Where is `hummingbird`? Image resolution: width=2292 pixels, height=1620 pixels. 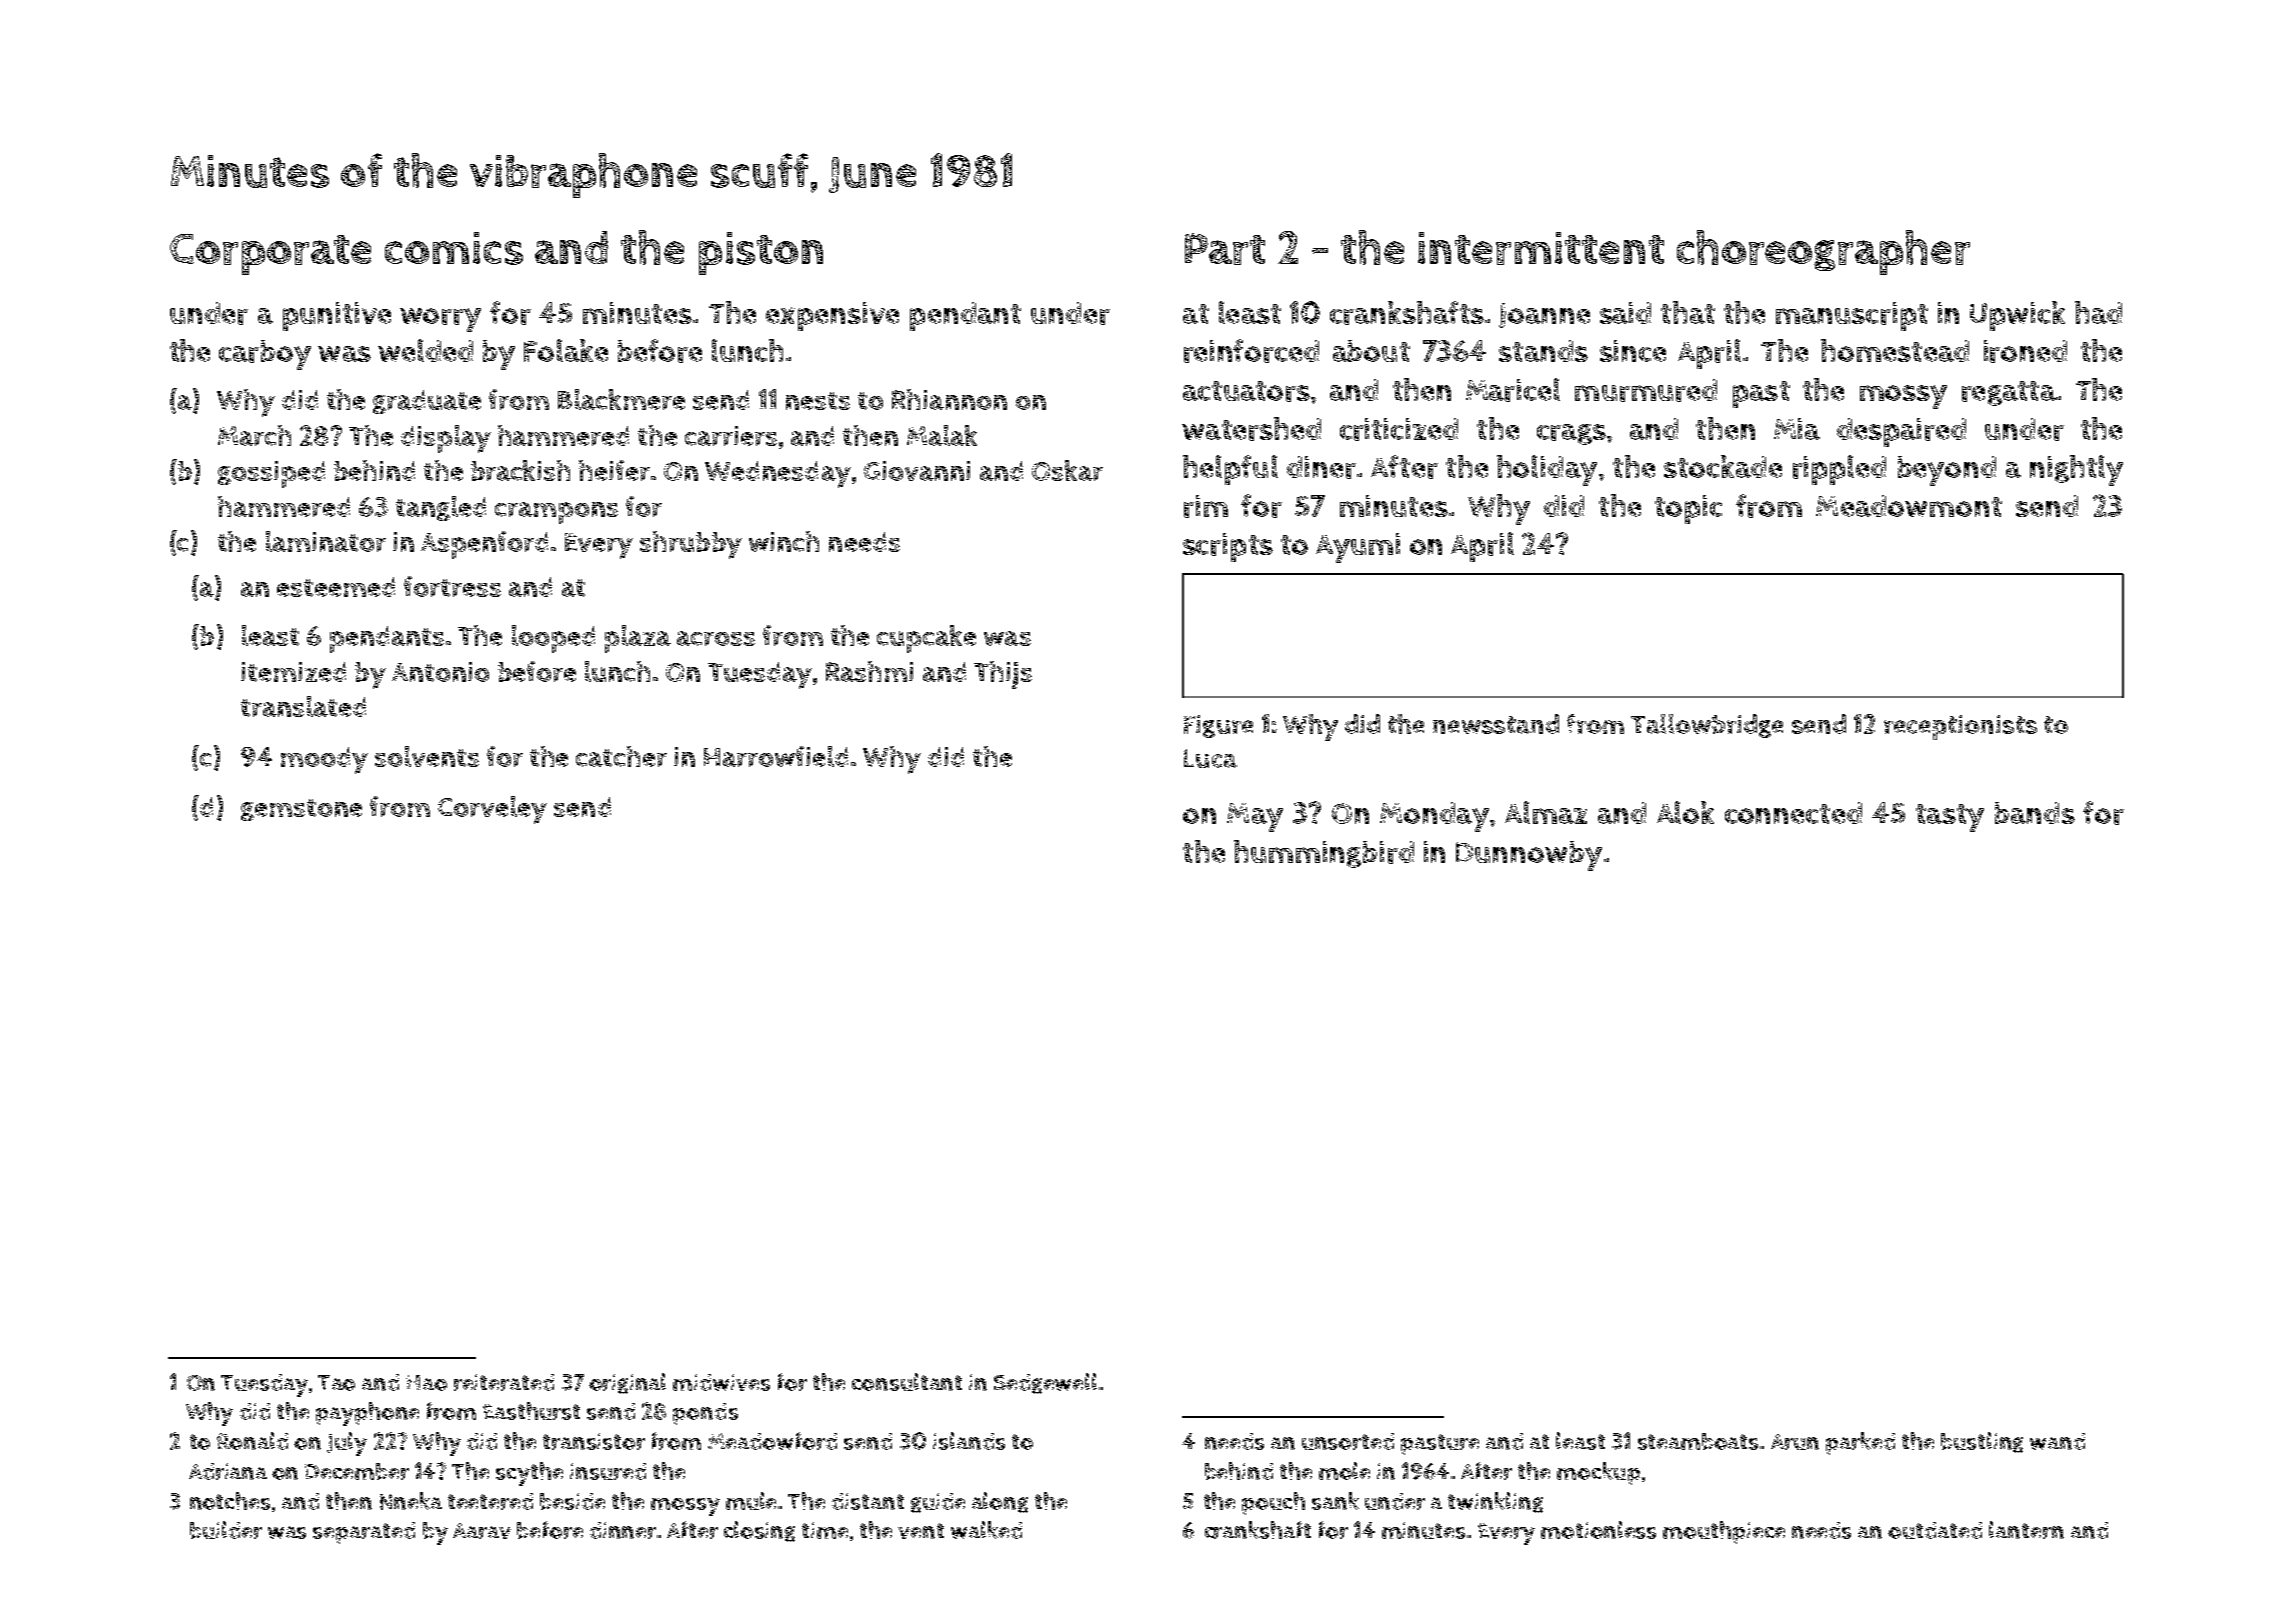 hummingbird is located at coordinates (1324, 854).
